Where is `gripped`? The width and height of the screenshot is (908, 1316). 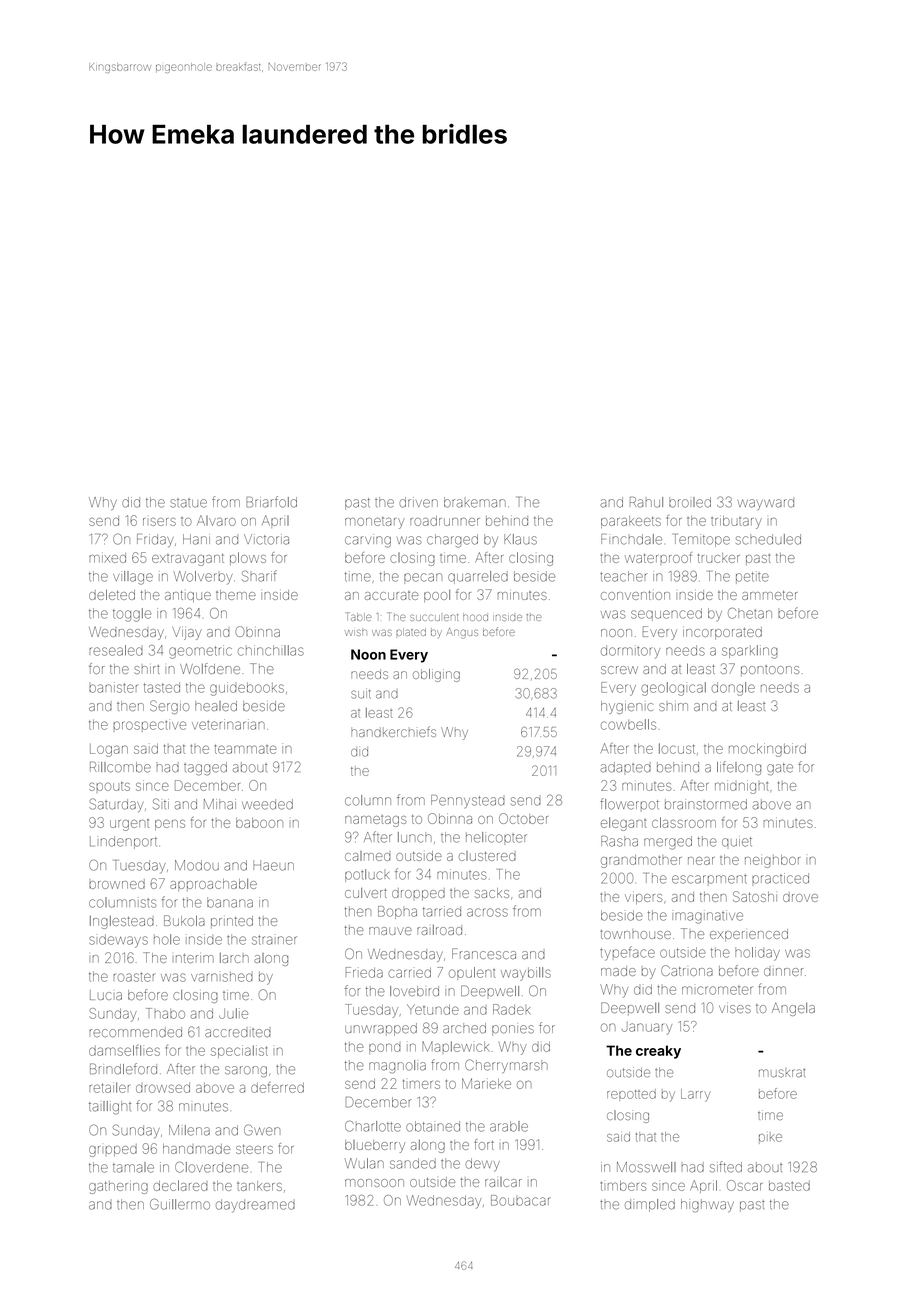 gripped is located at coordinates (113, 1150).
